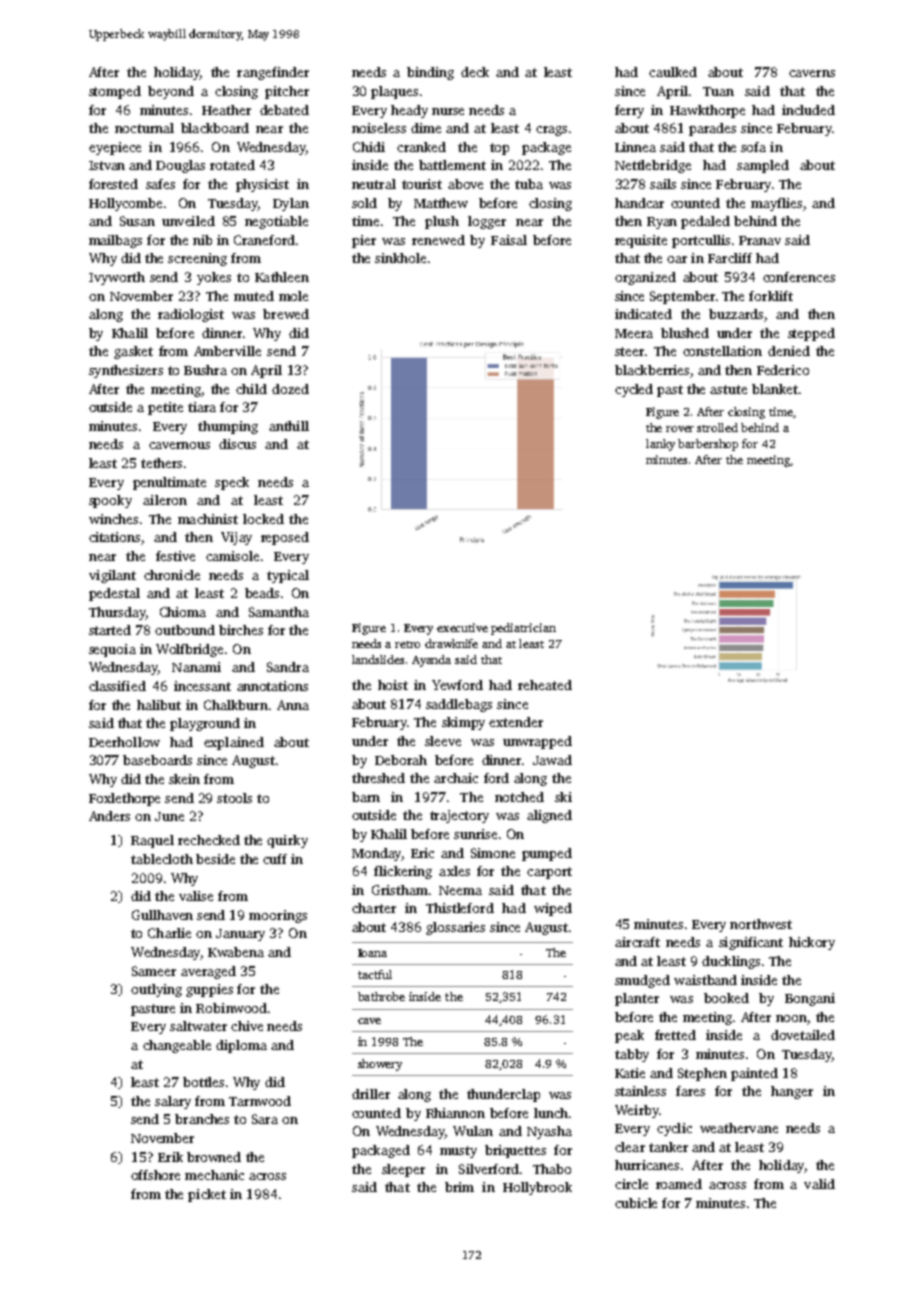  What do you see at coordinates (421, 147) in the screenshot?
I see `cranked` at bounding box center [421, 147].
